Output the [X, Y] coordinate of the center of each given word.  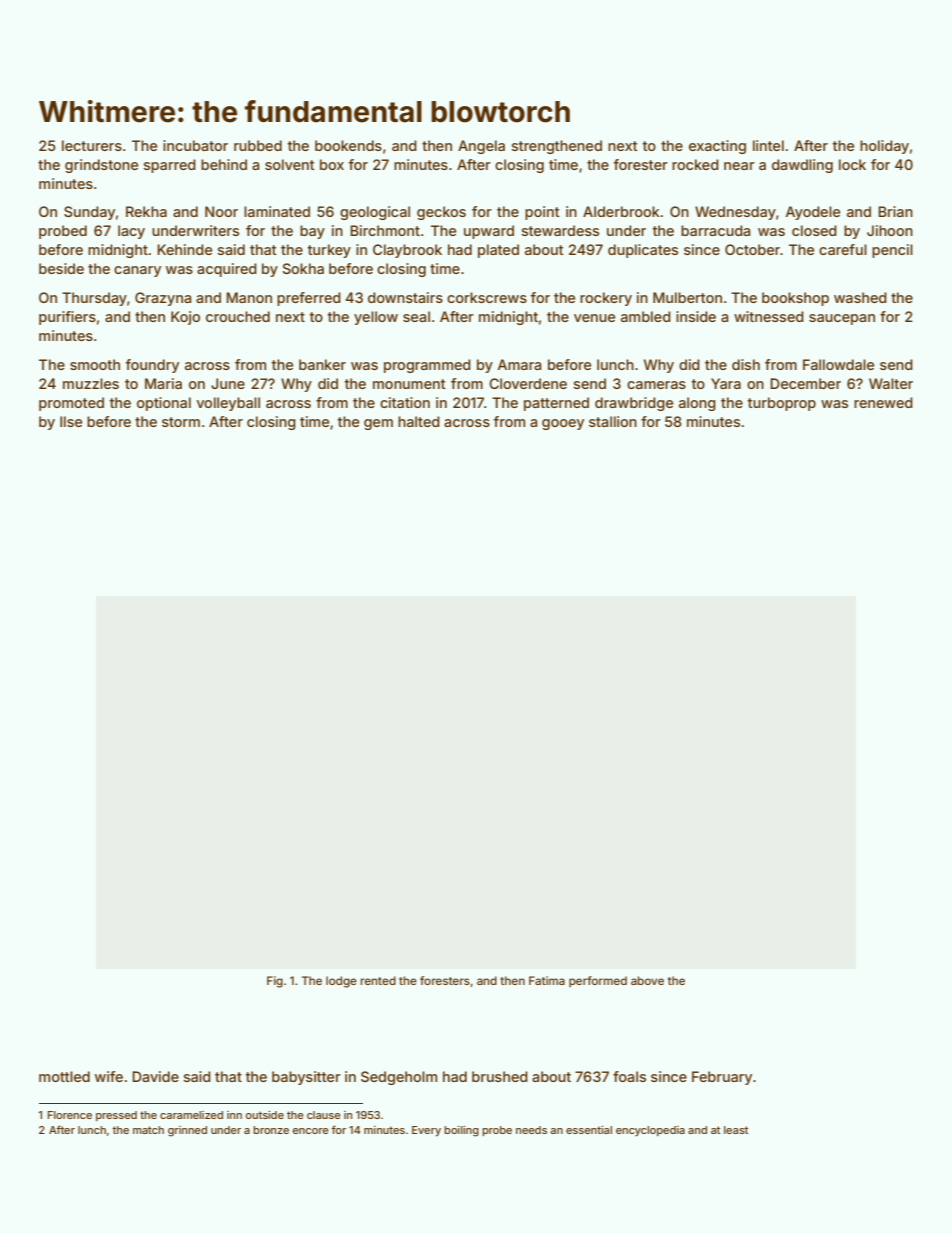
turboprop [782, 404]
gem [378, 424]
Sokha [303, 268]
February [722, 1078]
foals [629, 1076]
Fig [275, 982]
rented [378, 980]
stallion [613, 421]
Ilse [71, 421]
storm [181, 422]
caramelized [191, 1115]
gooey [563, 424]
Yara [726, 383]
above [647, 980]
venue [594, 318]
